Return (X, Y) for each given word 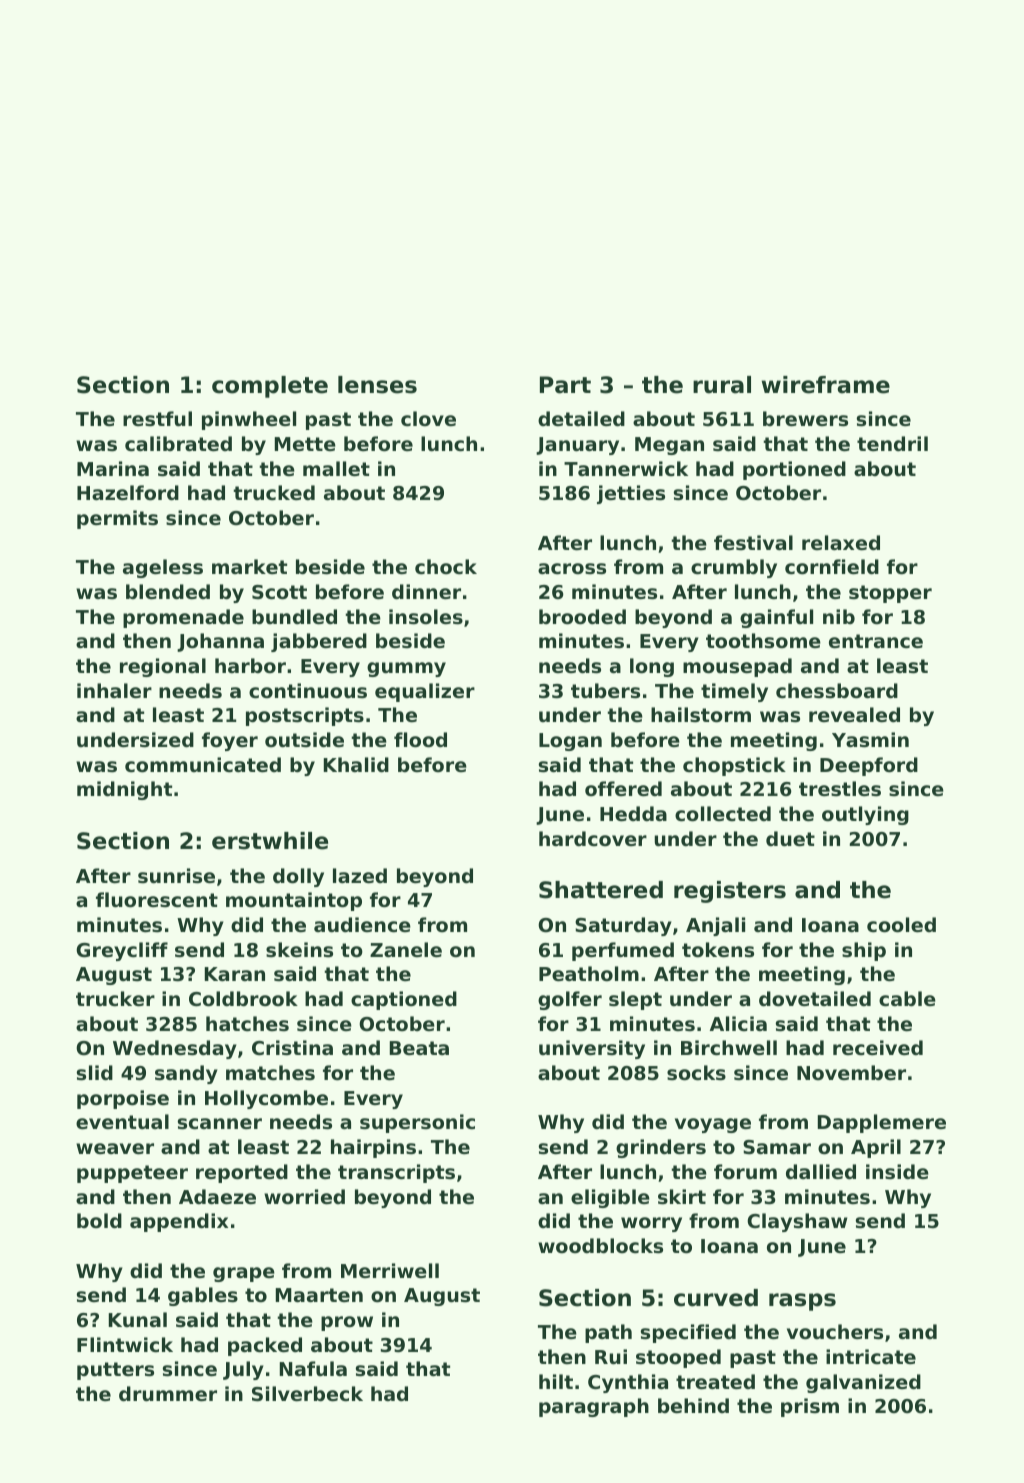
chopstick (734, 766)
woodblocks (600, 1246)
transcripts (396, 1173)
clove (428, 418)
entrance (876, 641)
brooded (582, 617)
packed (265, 1346)
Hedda (633, 814)
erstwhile (270, 841)
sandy (186, 1074)
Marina (113, 468)
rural (722, 385)
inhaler (114, 690)
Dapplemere (882, 1123)
